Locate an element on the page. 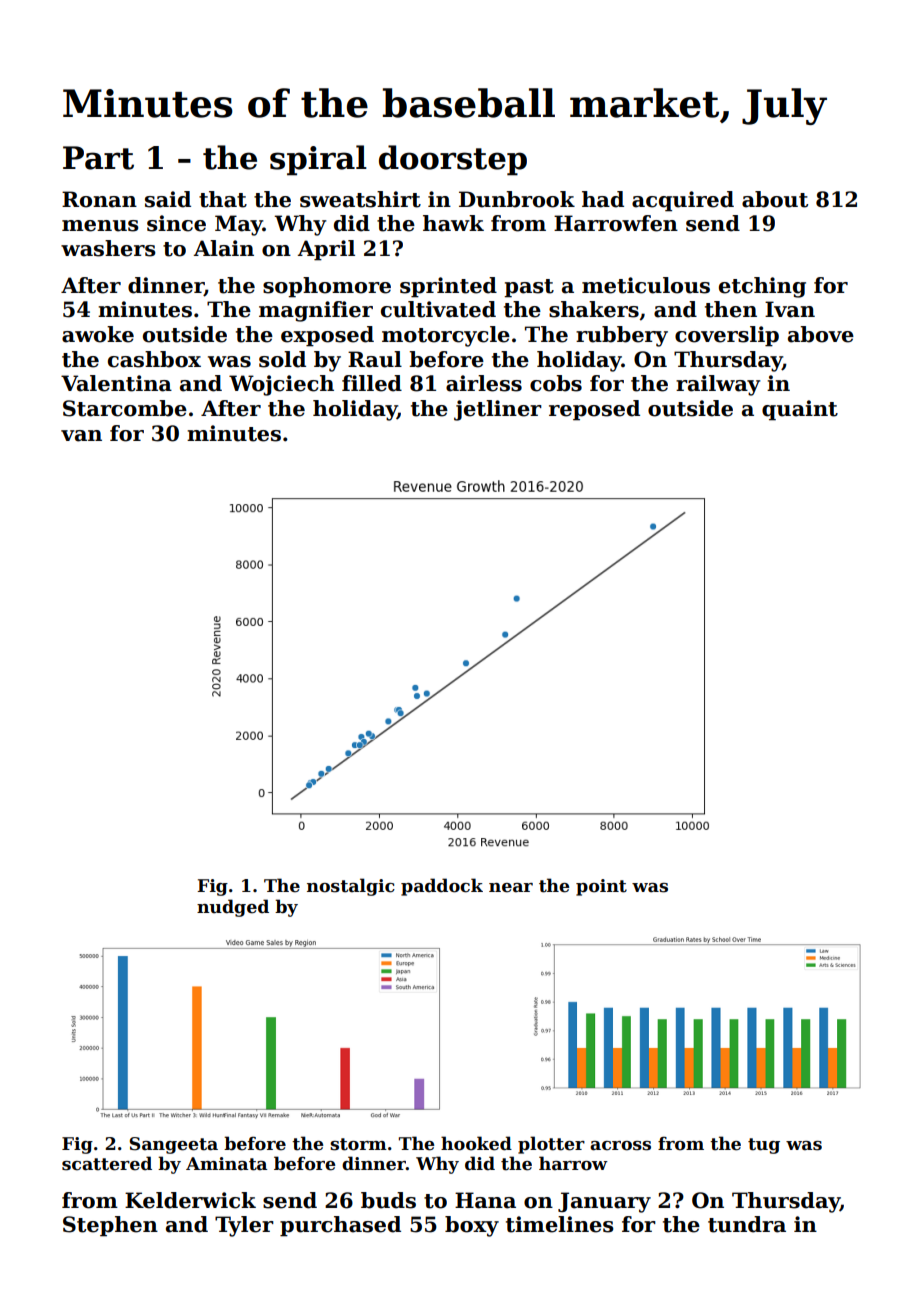 This page has width=924, height=1314. airless is located at coordinates (484, 383).
